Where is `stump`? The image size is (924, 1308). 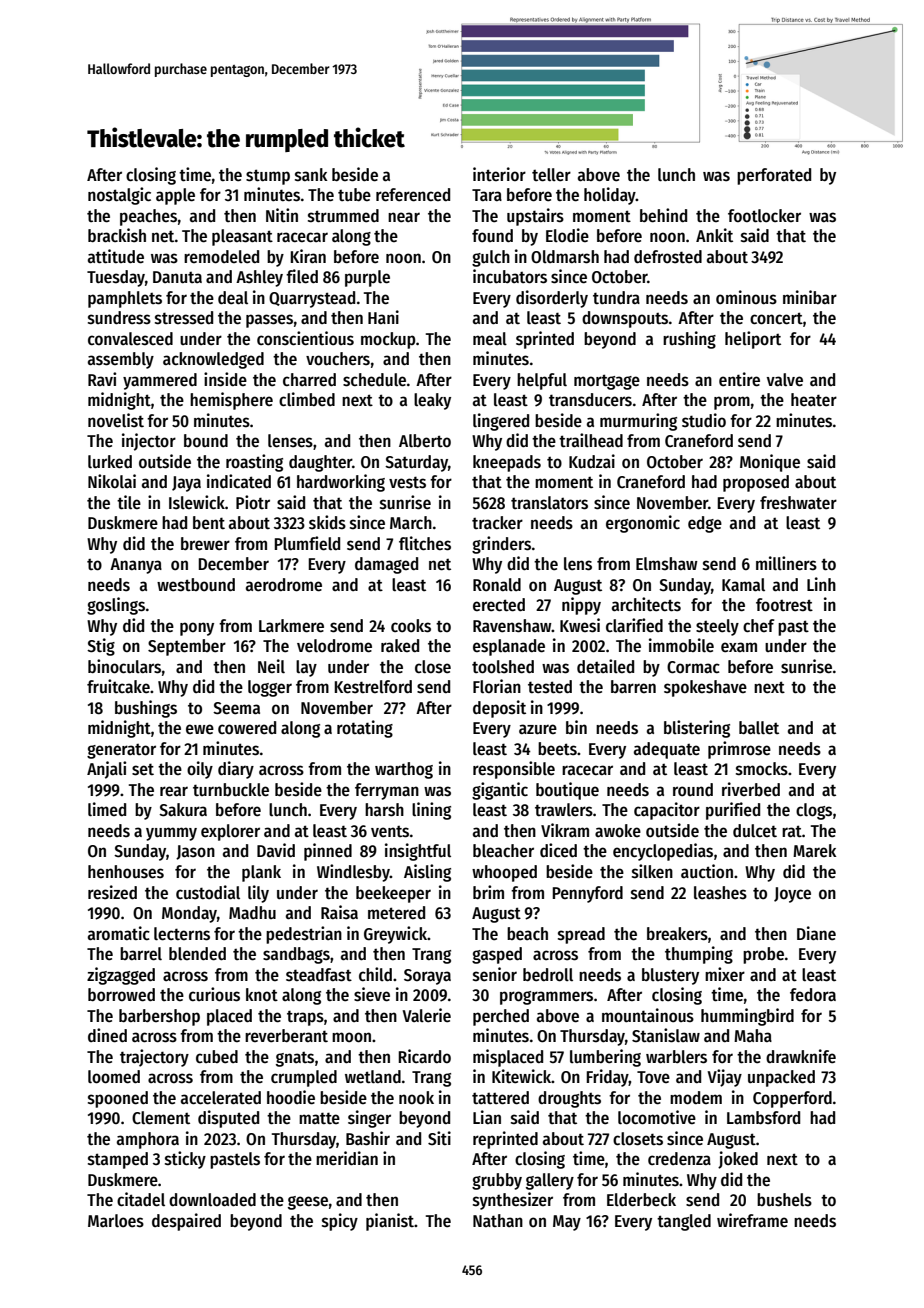
stump is located at coordinates (268, 177).
